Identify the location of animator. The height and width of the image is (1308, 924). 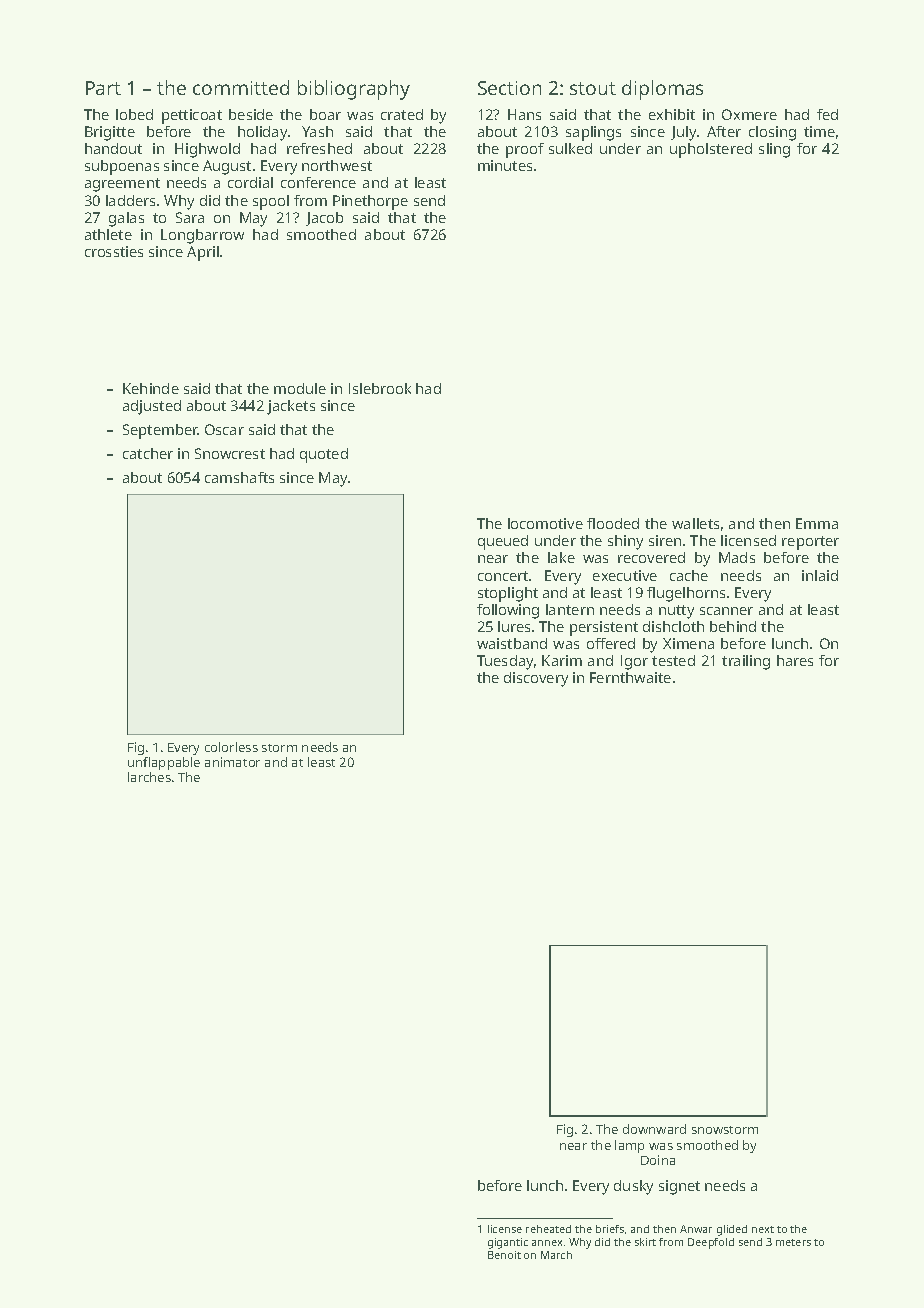
(232, 762).
